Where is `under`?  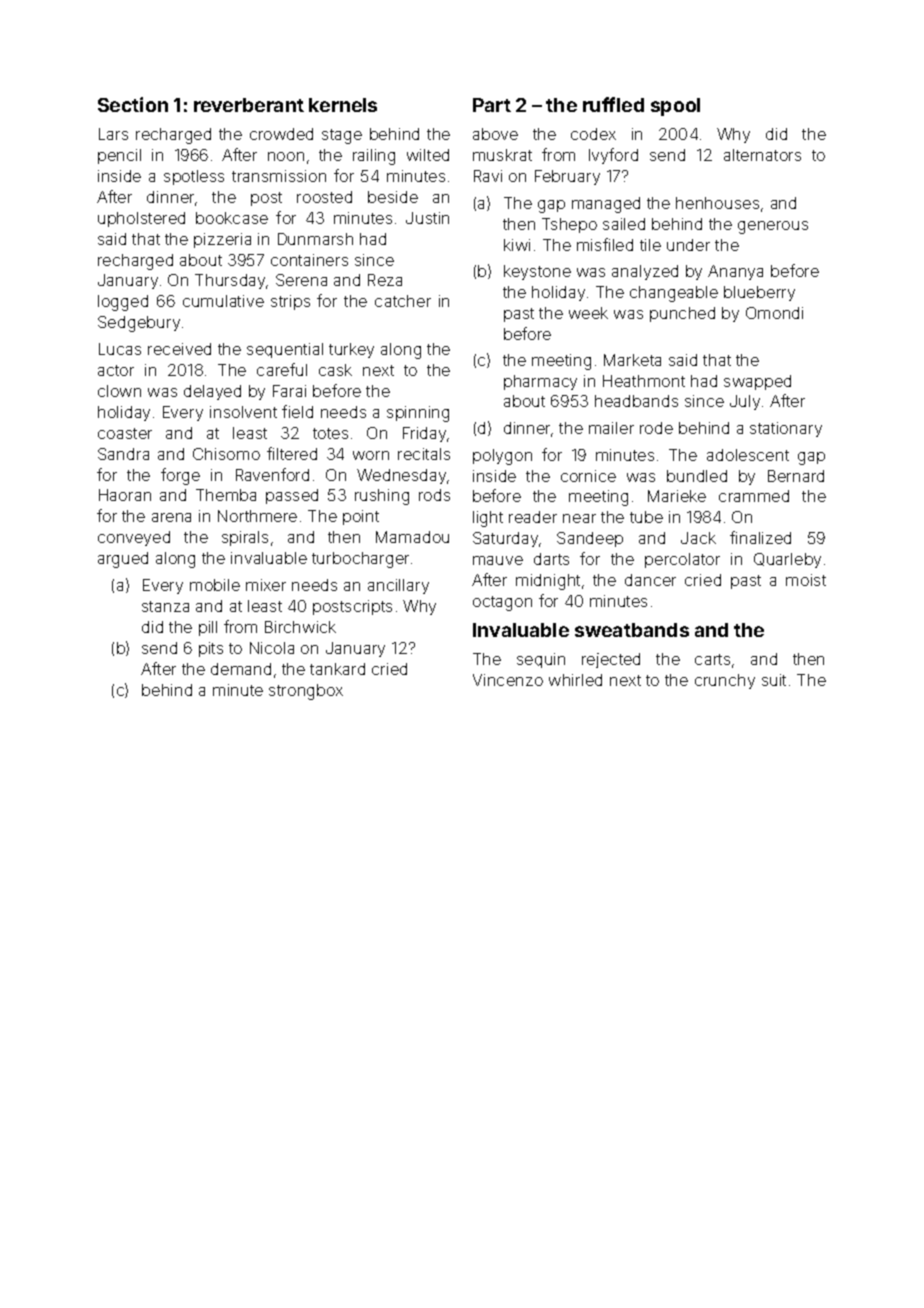 under is located at coordinates (688, 245).
